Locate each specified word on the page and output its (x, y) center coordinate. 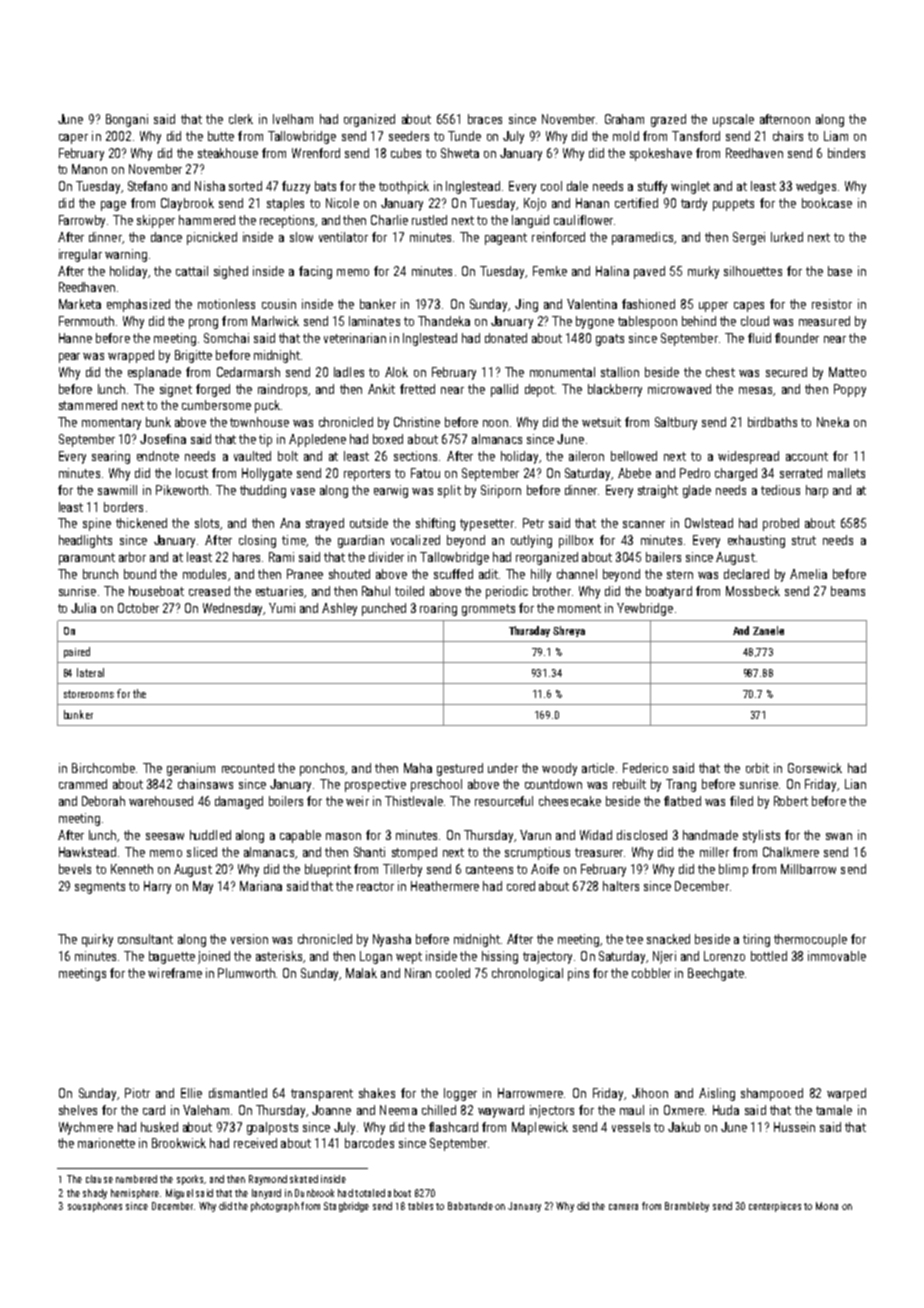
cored (521, 886)
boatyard (669, 592)
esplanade (154, 373)
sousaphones (95, 1207)
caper (73, 139)
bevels (75, 869)
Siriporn (501, 491)
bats (325, 186)
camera (623, 1207)
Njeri (664, 957)
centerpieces (775, 1207)
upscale (733, 120)
